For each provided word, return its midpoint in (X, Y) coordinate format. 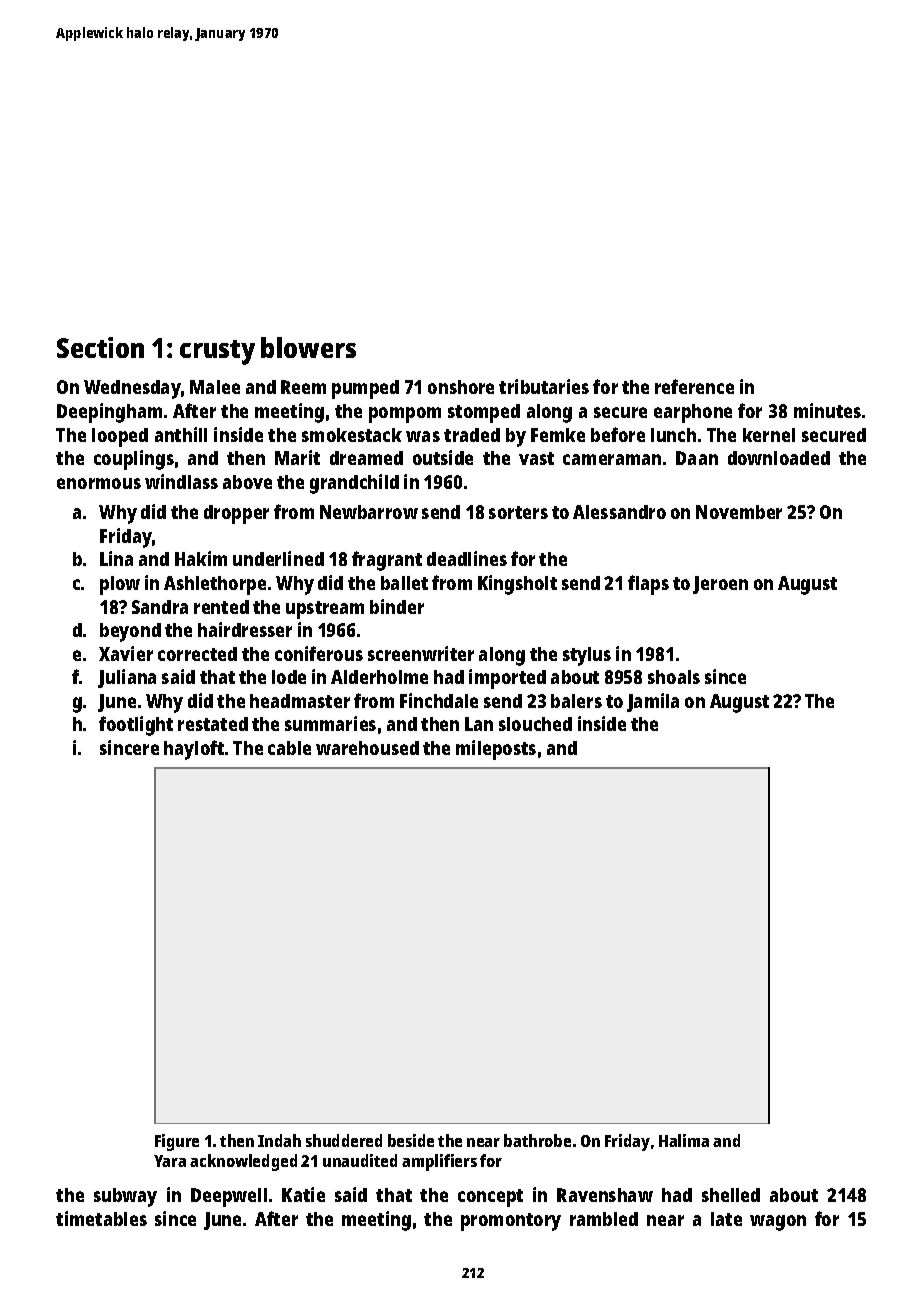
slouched (535, 724)
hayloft (194, 750)
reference (694, 386)
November (739, 512)
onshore (461, 387)
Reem (303, 387)
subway (125, 1197)
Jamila (653, 702)
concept (490, 1198)
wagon (778, 1223)
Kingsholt (517, 585)
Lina (116, 558)
